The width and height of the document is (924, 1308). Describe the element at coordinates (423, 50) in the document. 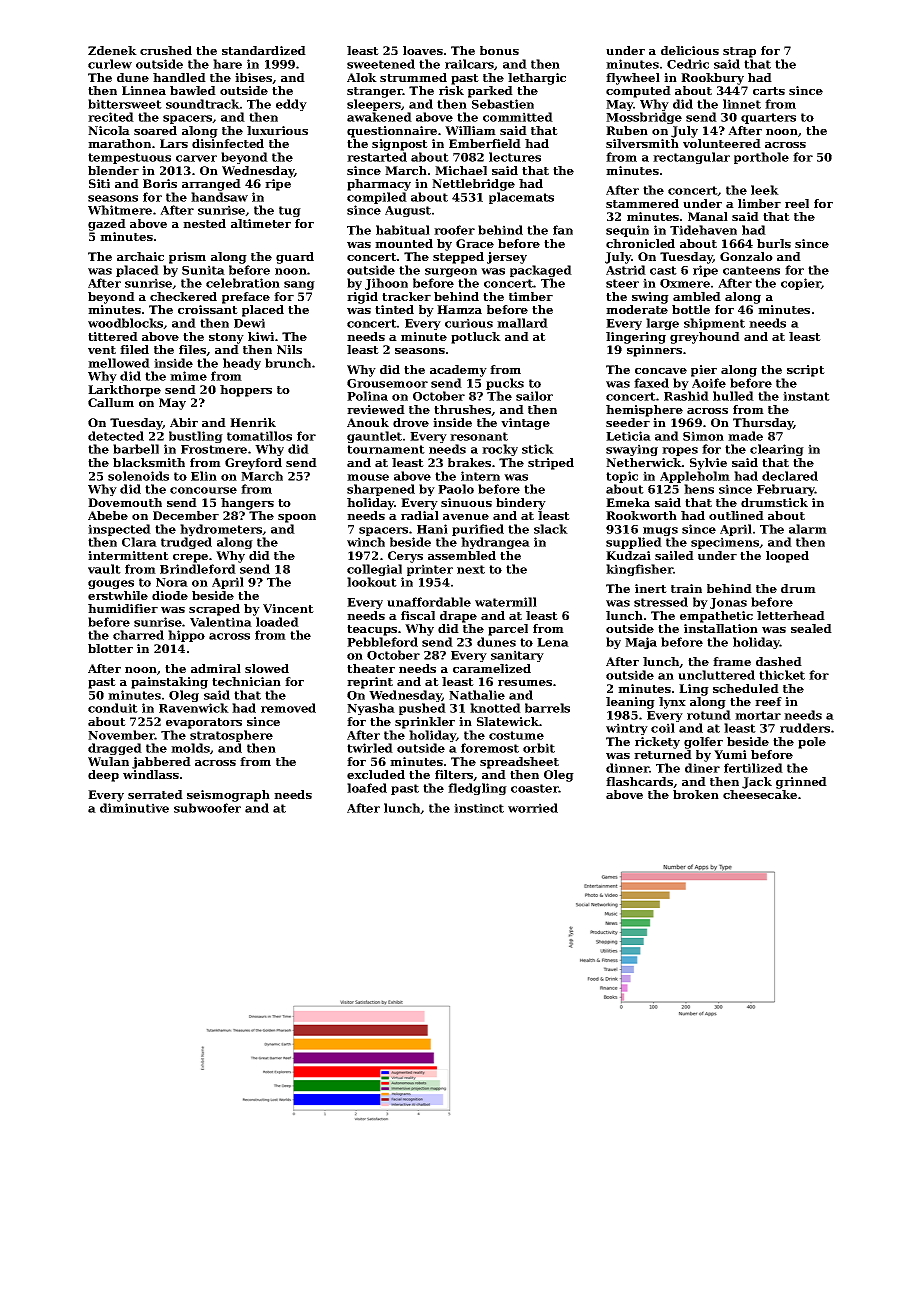

I see `loaves` at that location.
